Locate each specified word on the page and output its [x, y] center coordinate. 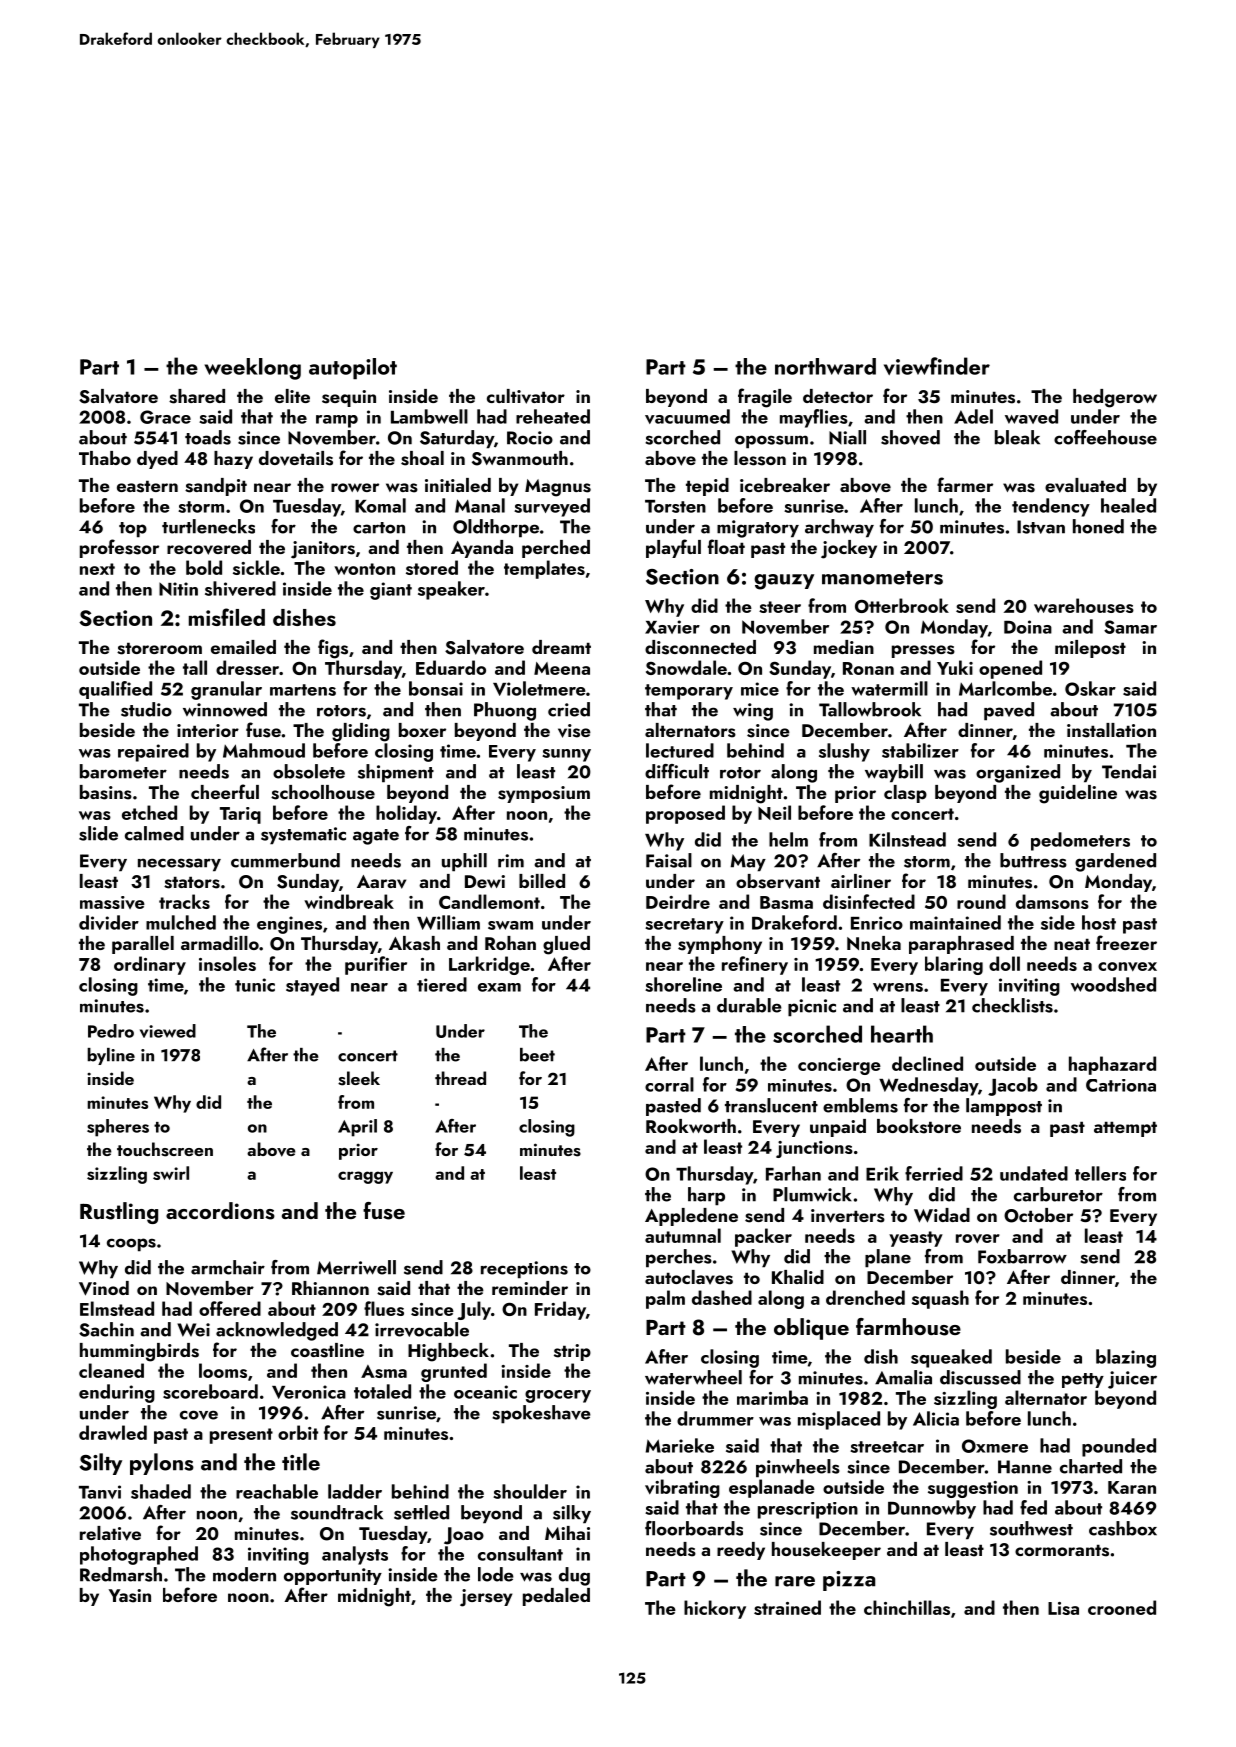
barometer [123, 771]
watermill [889, 688]
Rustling [119, 1213]
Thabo [105, 458]
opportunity [333, 1576]
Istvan [1041, 527]
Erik [882, 1173]
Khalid [798, 1277]
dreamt [561, 647]
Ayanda [482, 549]
